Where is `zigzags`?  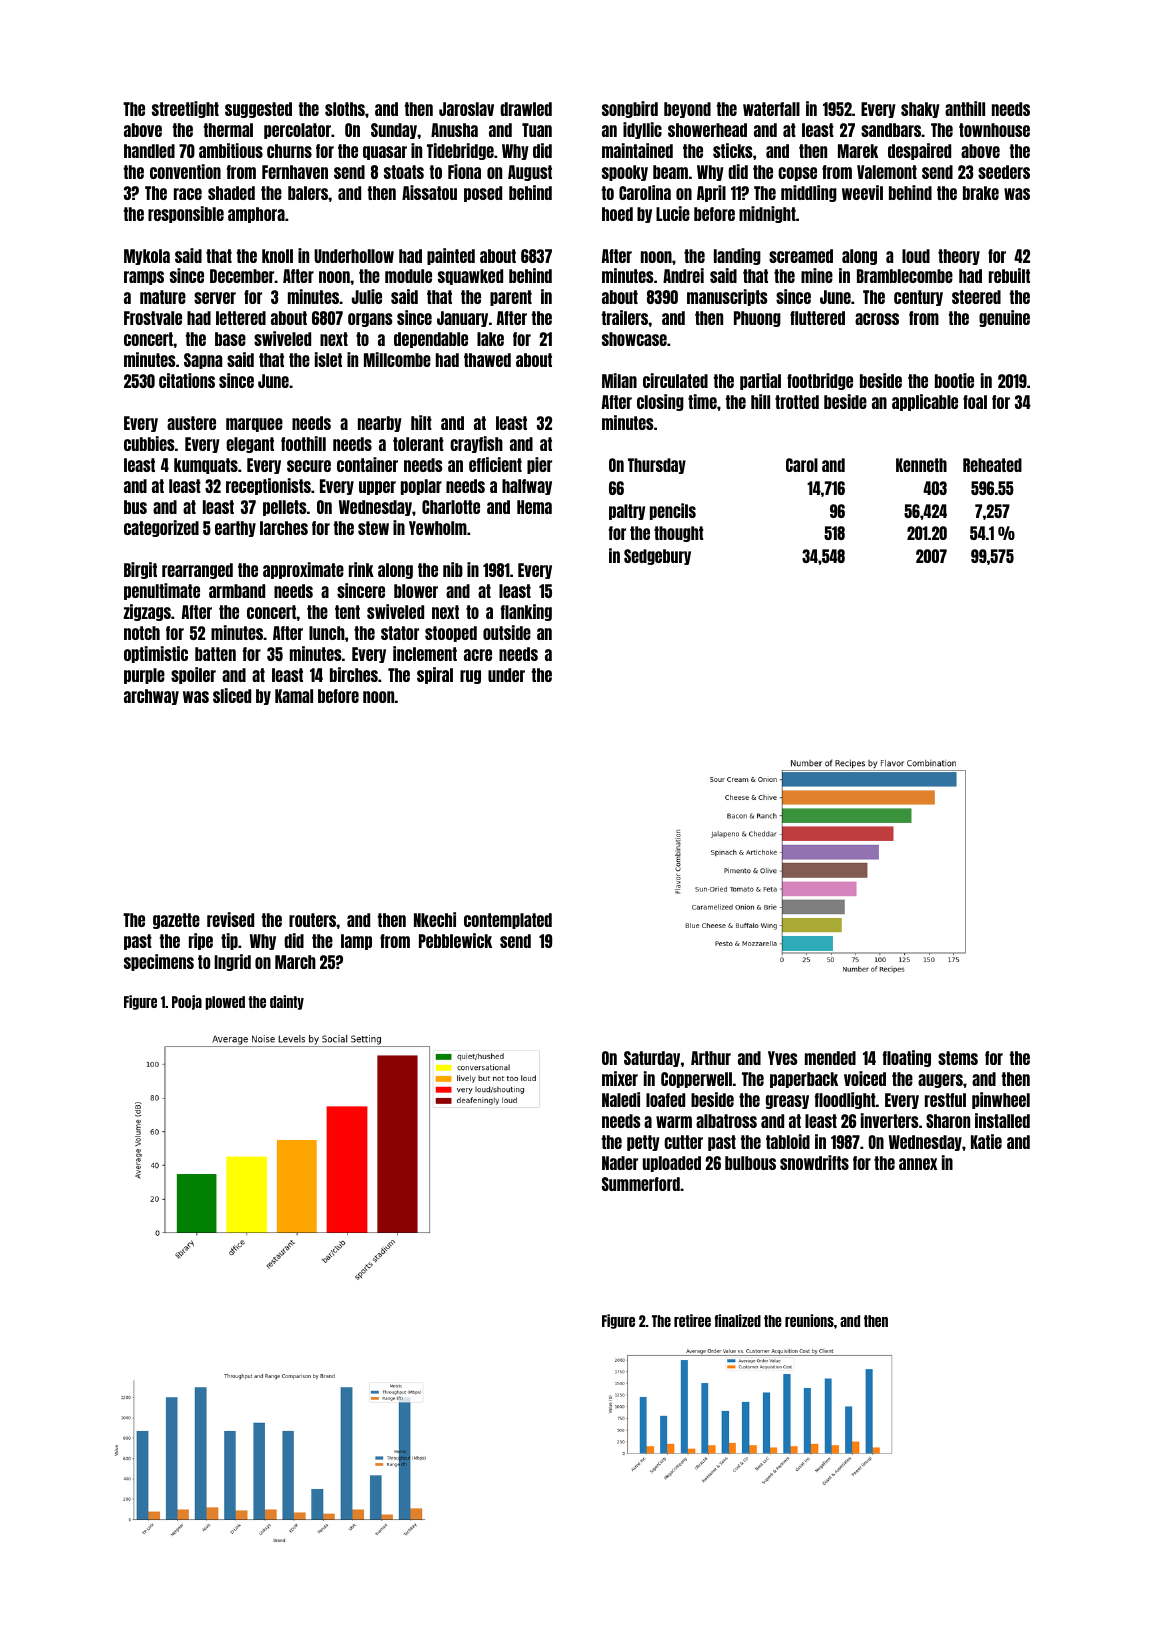 zigzags is located at coordinates (147, 612).
